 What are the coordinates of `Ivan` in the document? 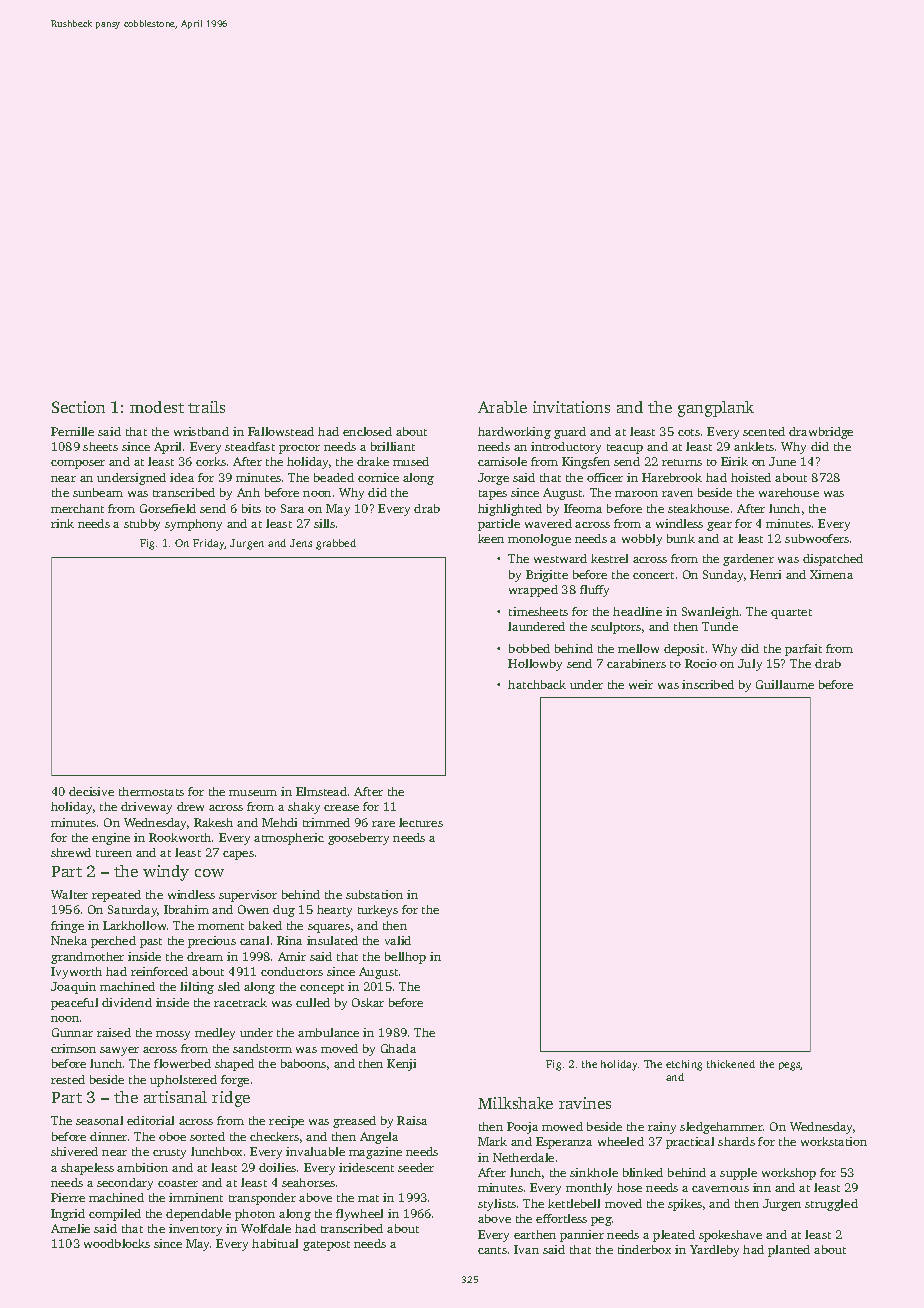 It's located at (526, 1249).
